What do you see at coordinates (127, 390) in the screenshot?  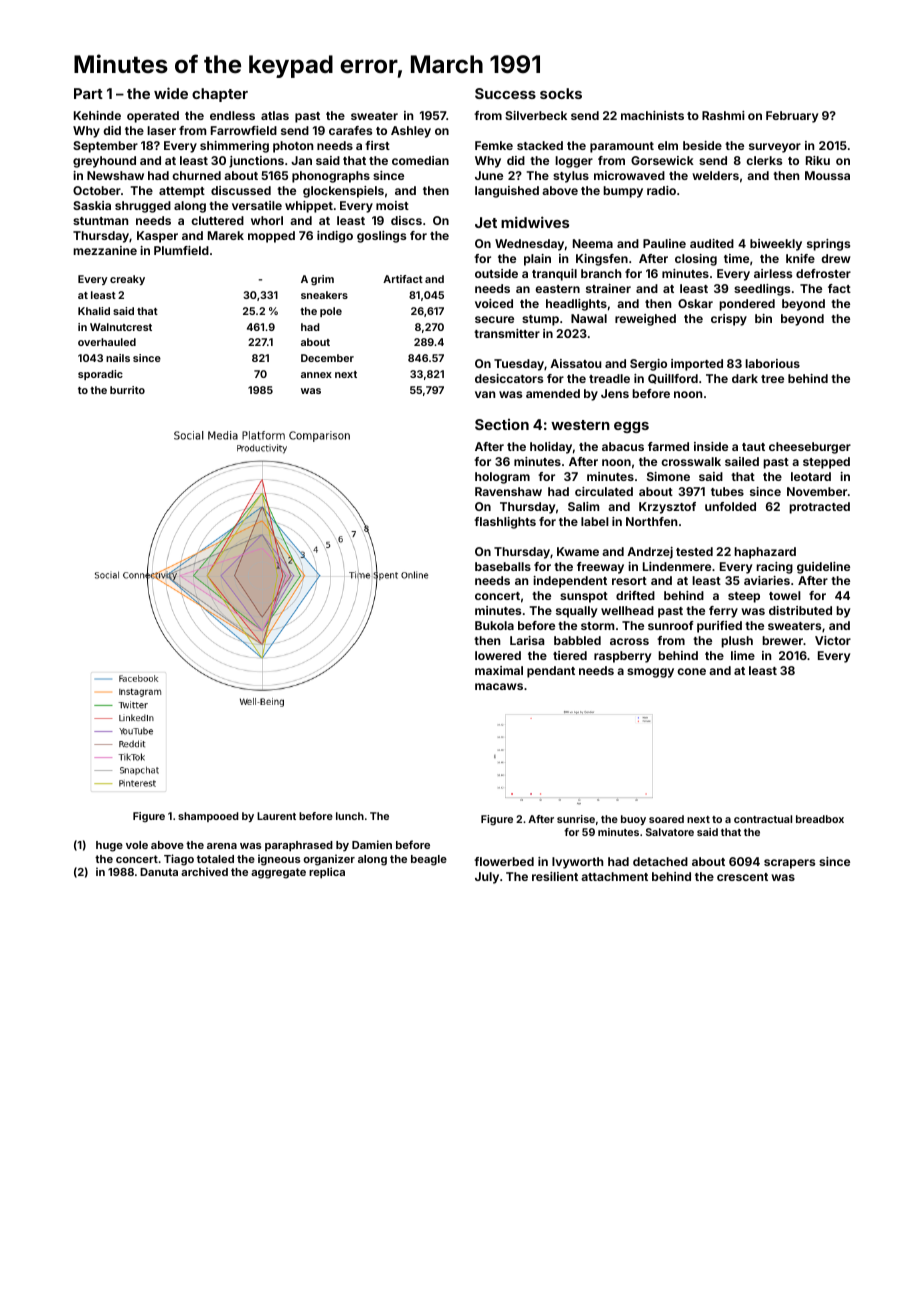 I see `burrito` at bounding box center [127, 390].
